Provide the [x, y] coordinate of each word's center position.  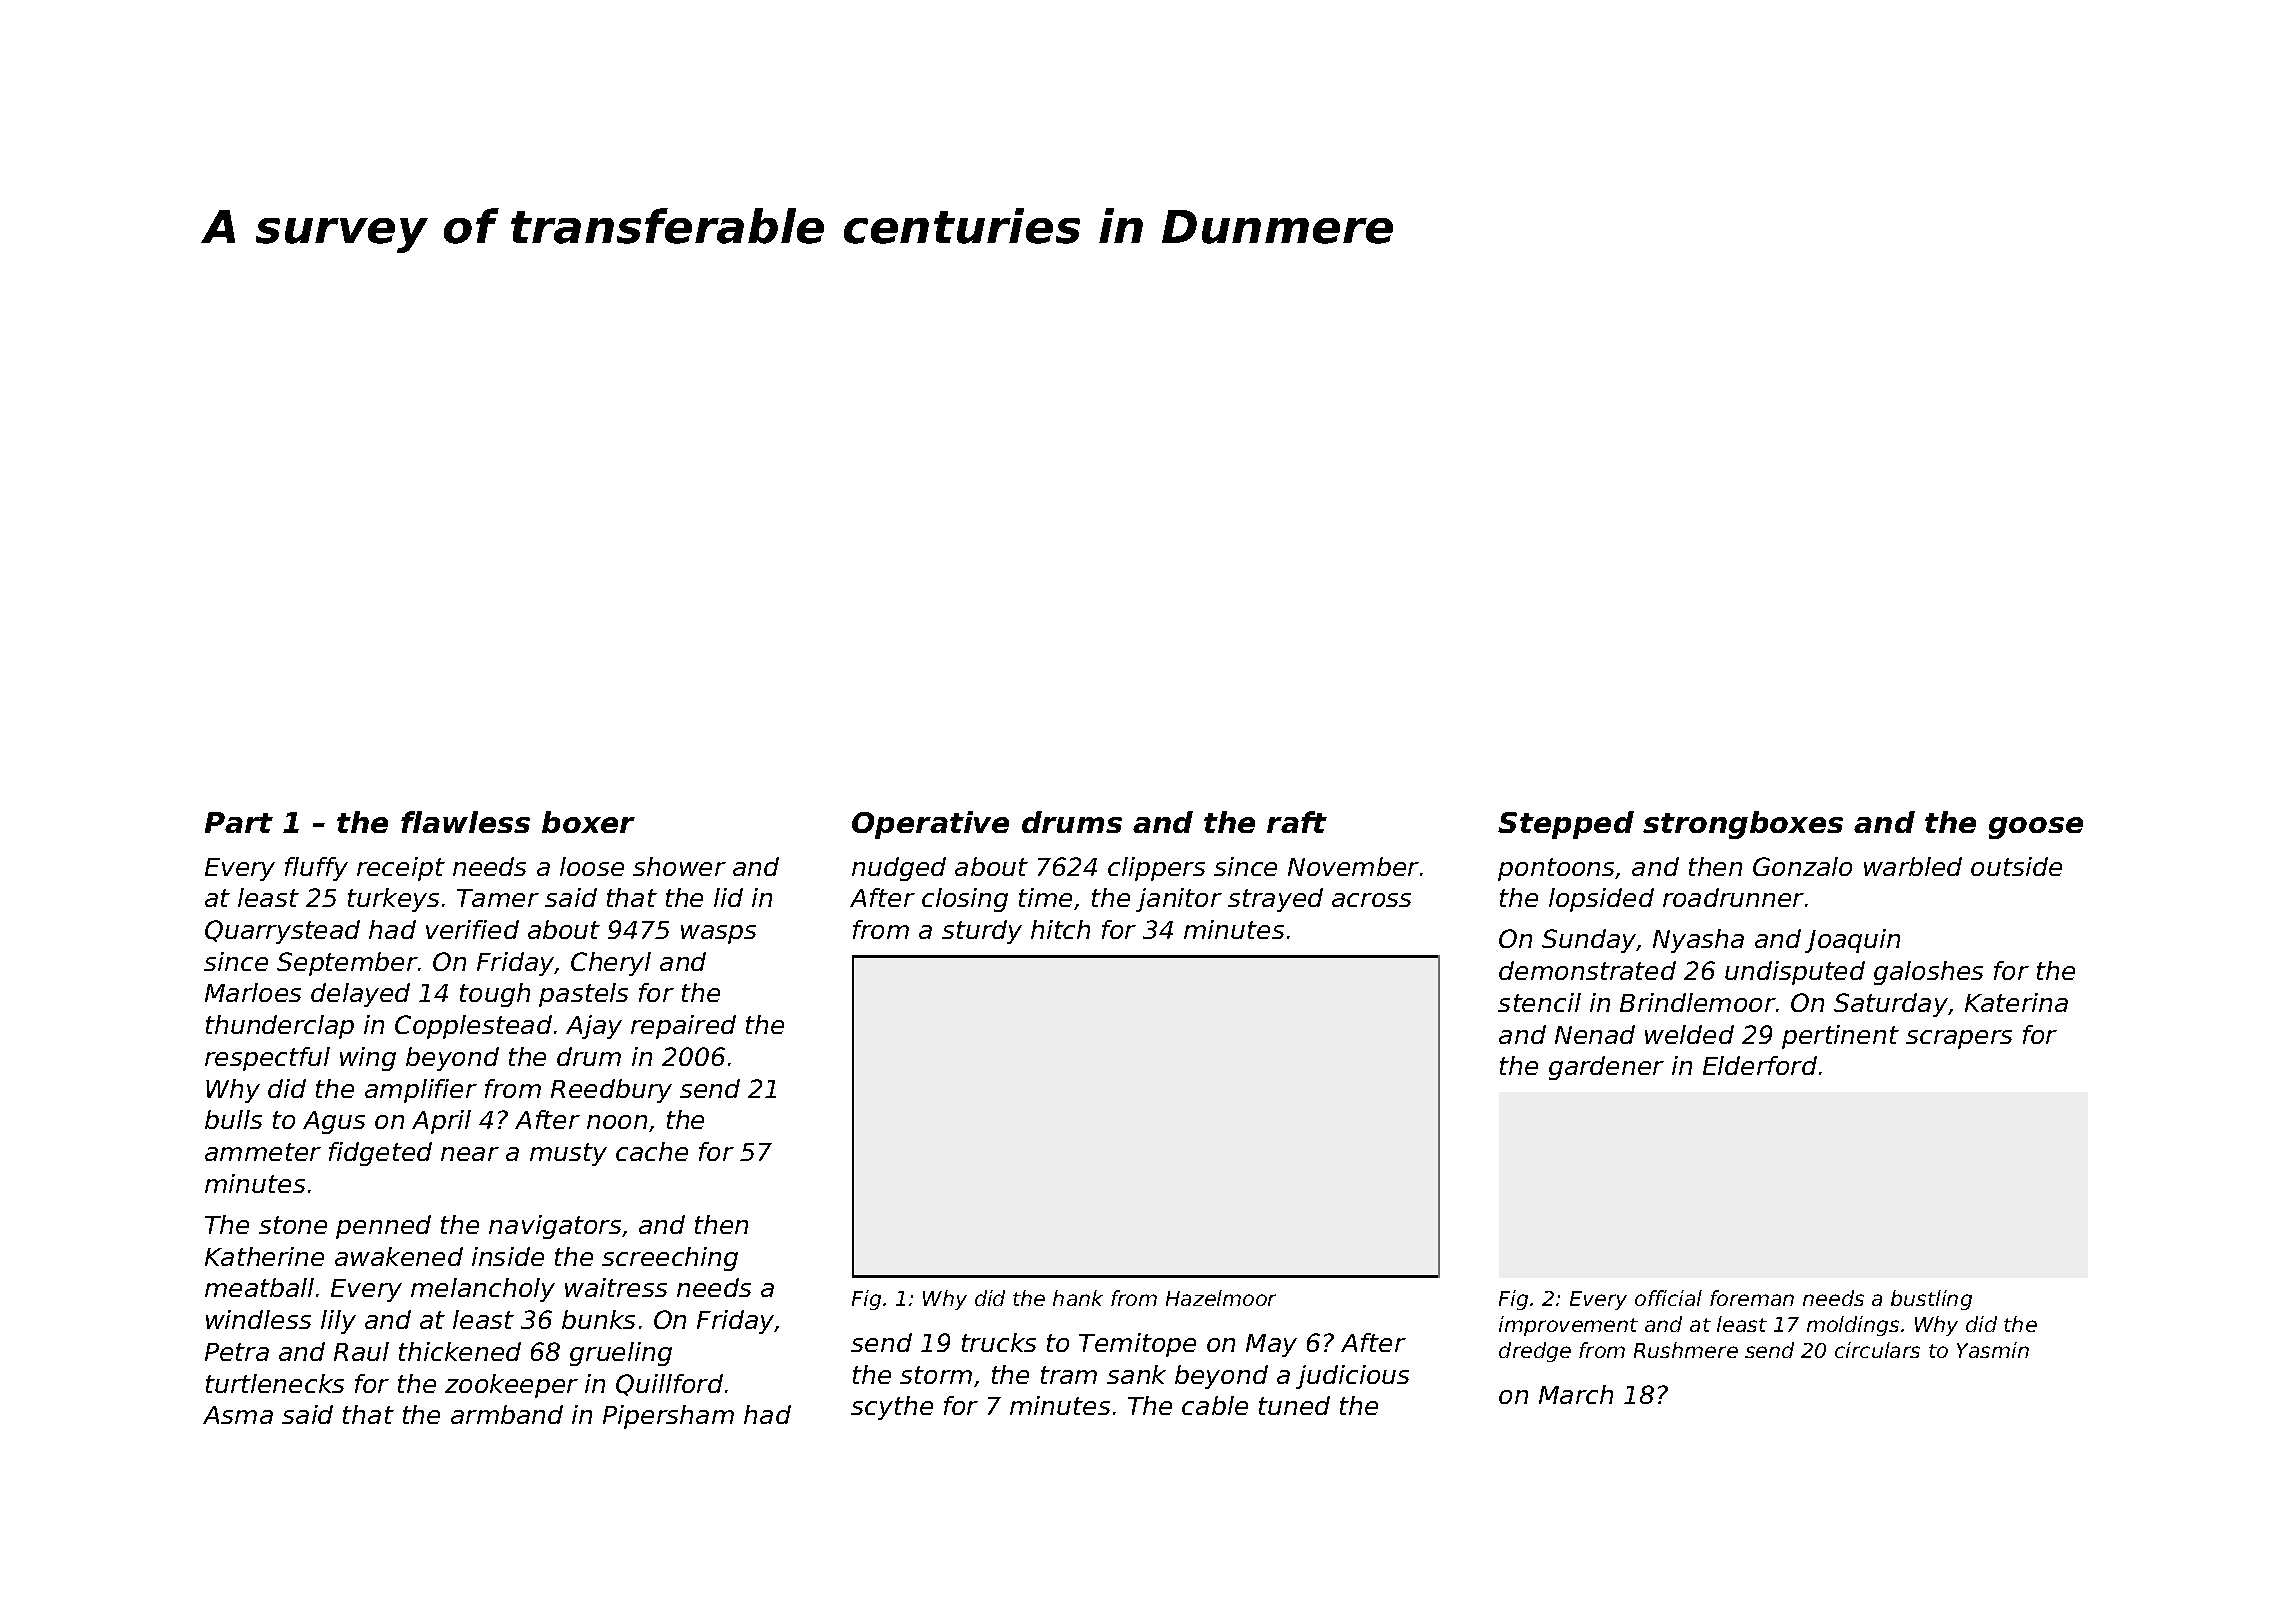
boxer [588, 822]
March [1576, 1394]
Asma [238, 1415]
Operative [930, 825]
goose [2036, 828]
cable [1215, 1405]
